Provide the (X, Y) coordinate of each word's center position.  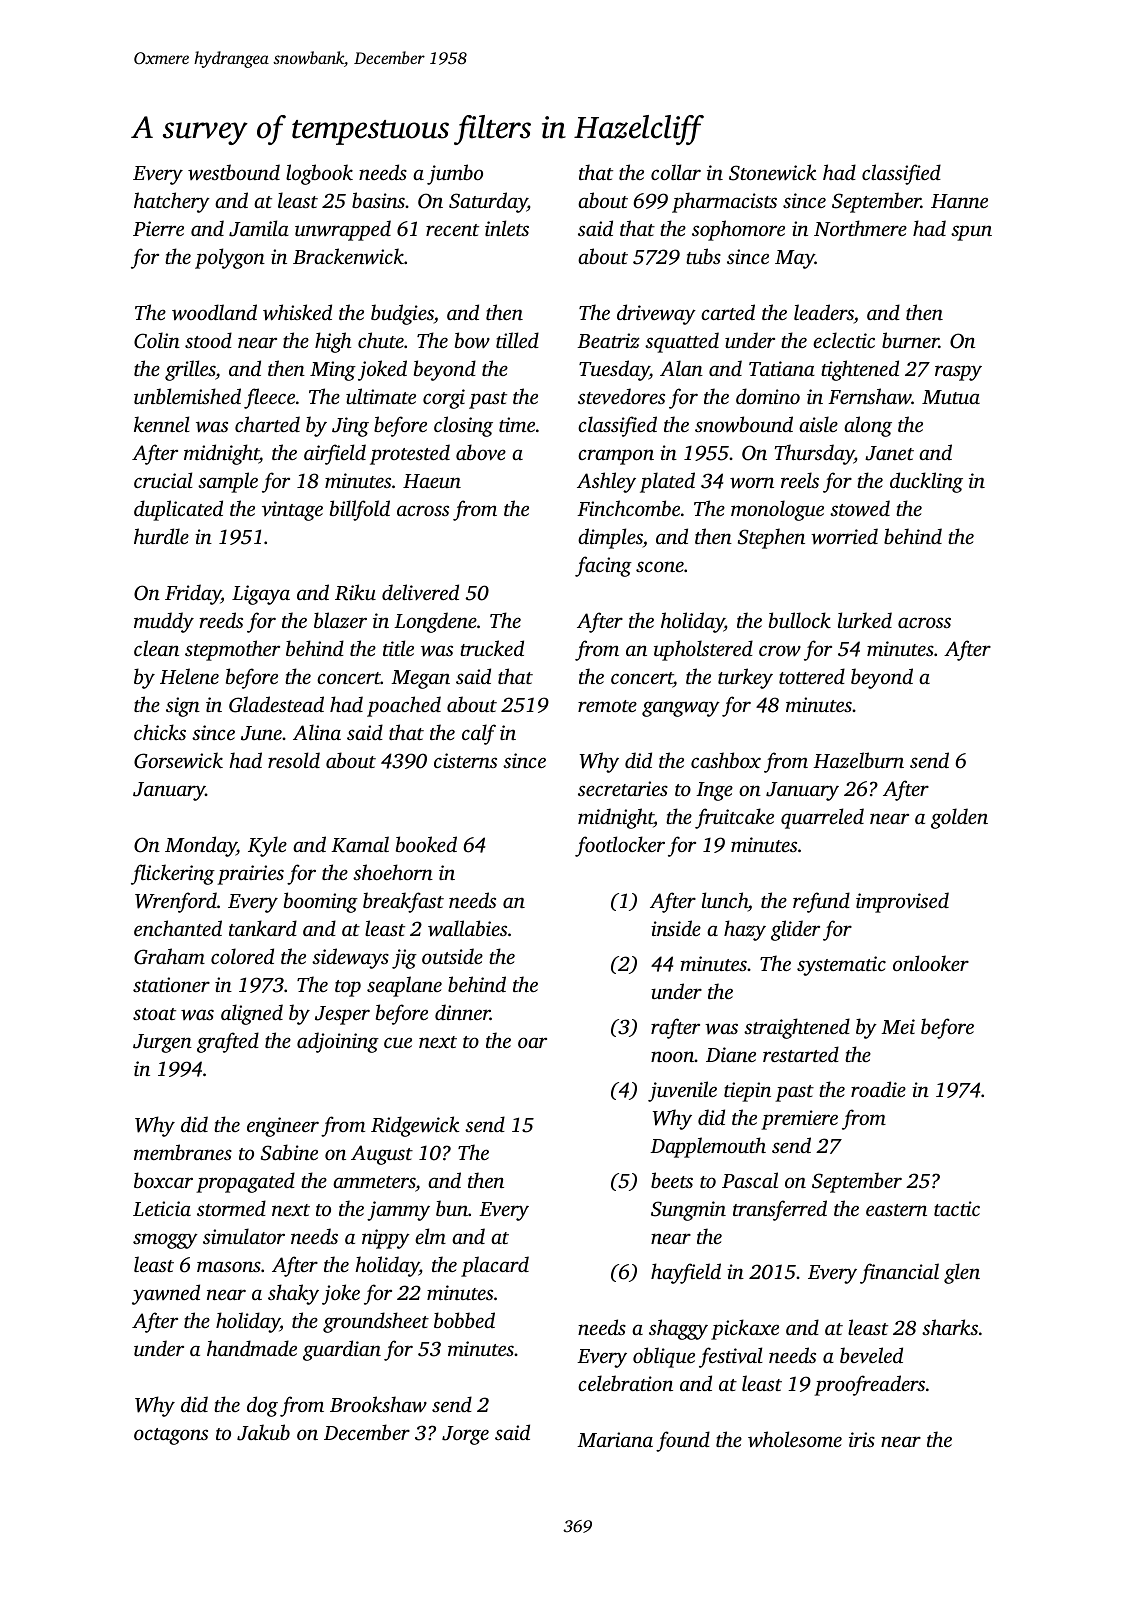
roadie (878, 1089)
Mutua (951, 397)
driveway (656, 314)
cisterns (465, 760)
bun (452, 1208)
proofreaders (869, 1385)
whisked (297, 312)
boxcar (163, 1180)
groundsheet (376, 1322)
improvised (902, 902)
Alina (317, 732)
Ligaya (261, 595)
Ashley (606, 482)
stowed (860, 508)
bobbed (464, 1320)
